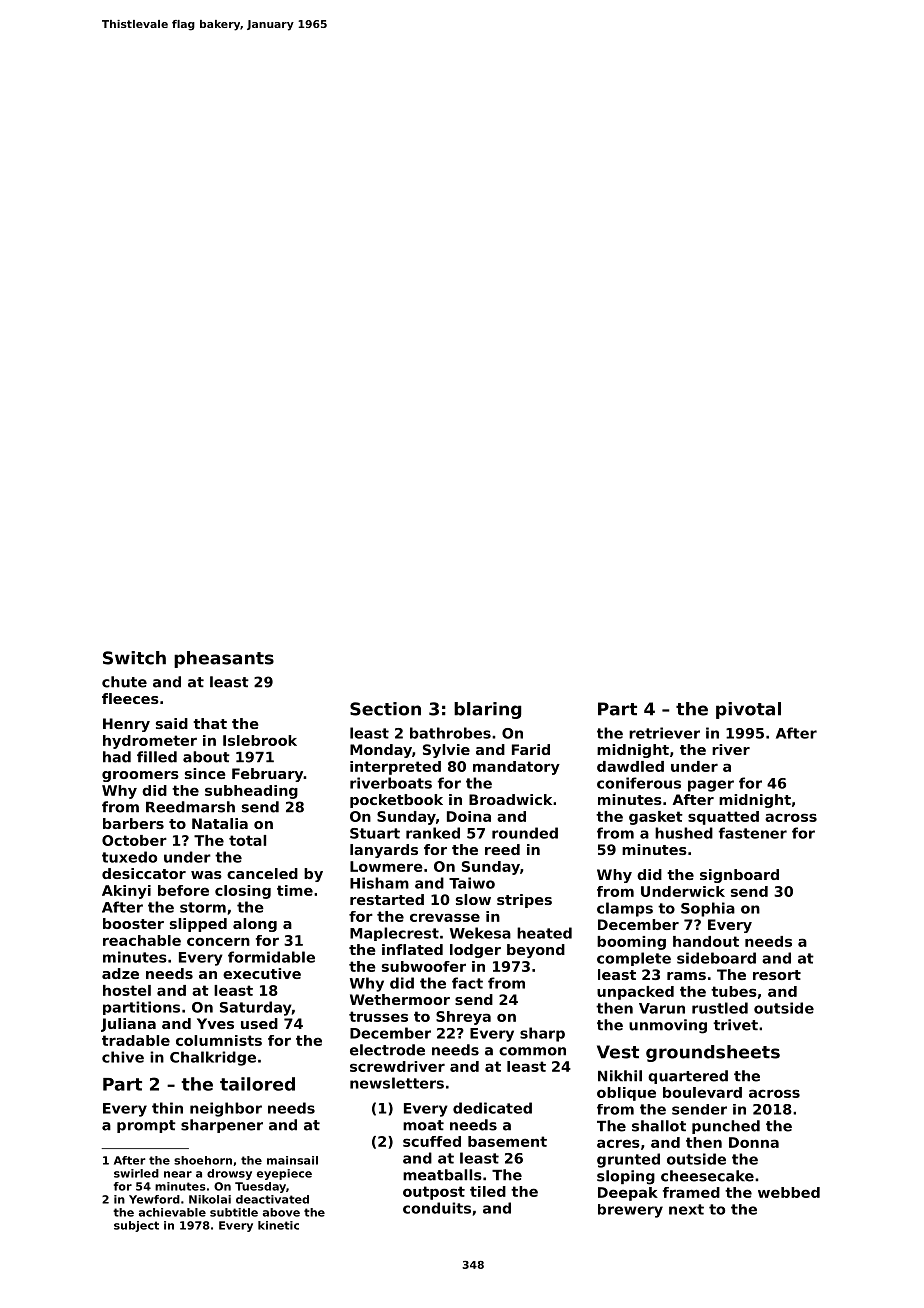 The image size is (924, 1308). Describe the element at coordinates (777, 975) in the screenshot. I see `resort` at that location.
